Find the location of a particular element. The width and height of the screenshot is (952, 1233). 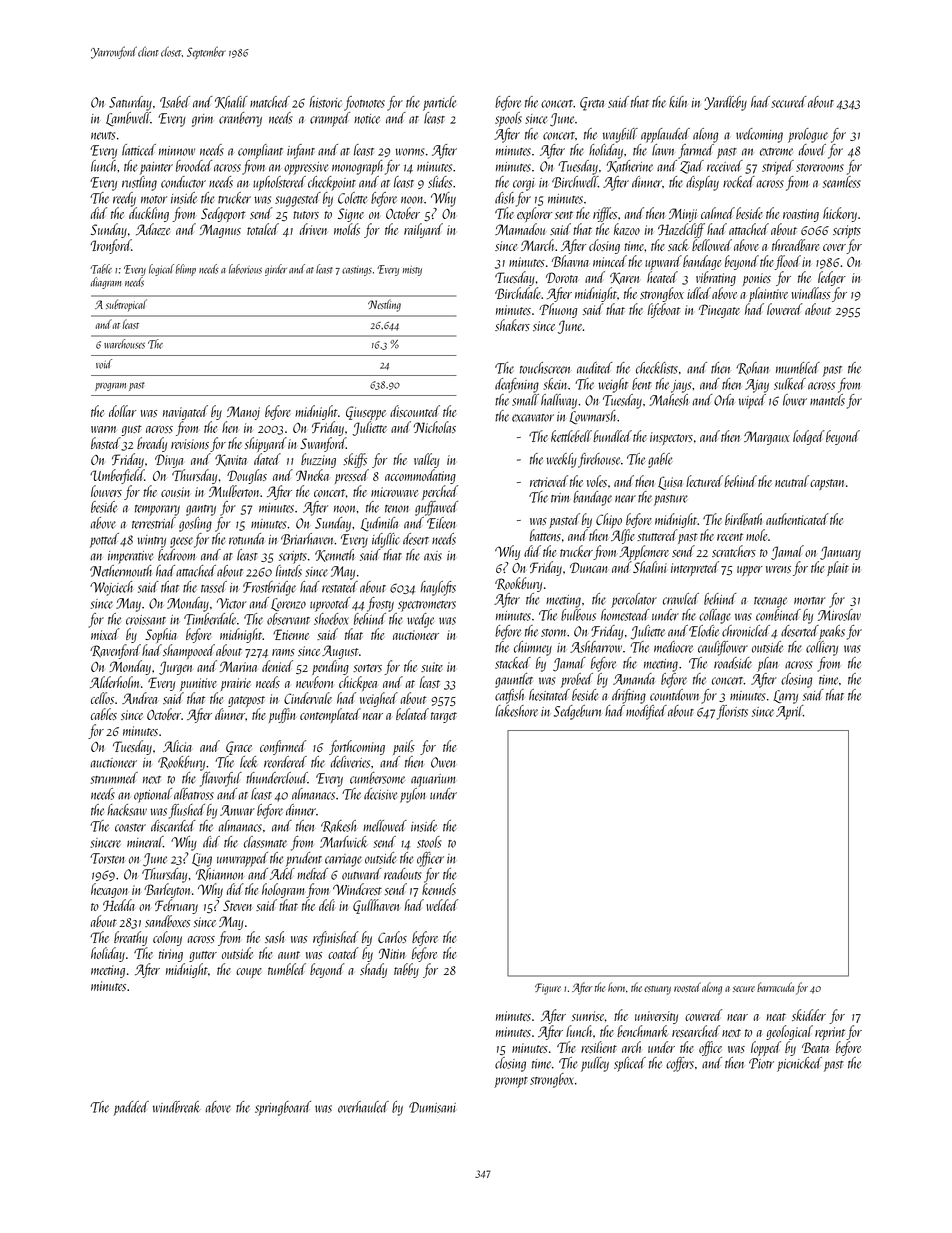

wiped is located at coordinates (752, 401).
